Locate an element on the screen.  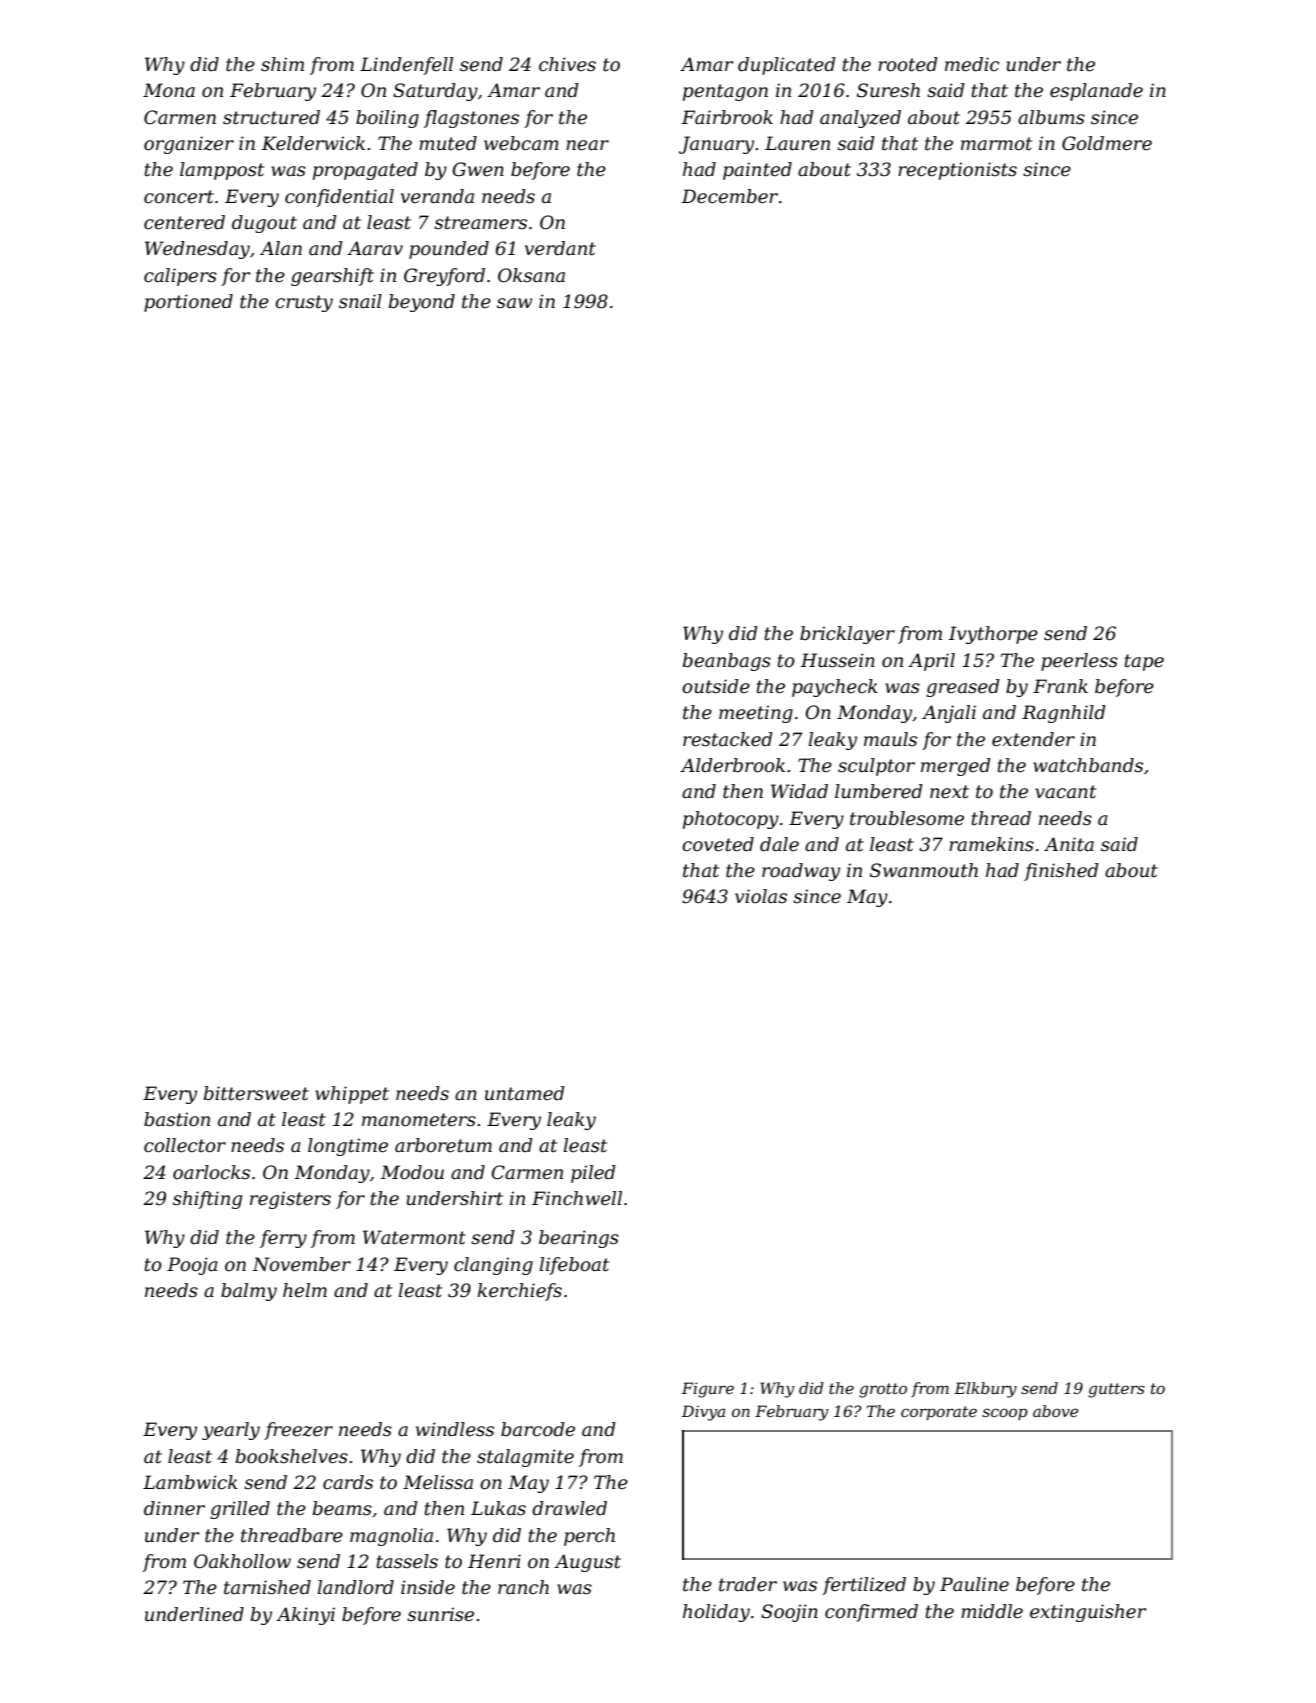
Alderbrook is located at coordinates (732, 765).
